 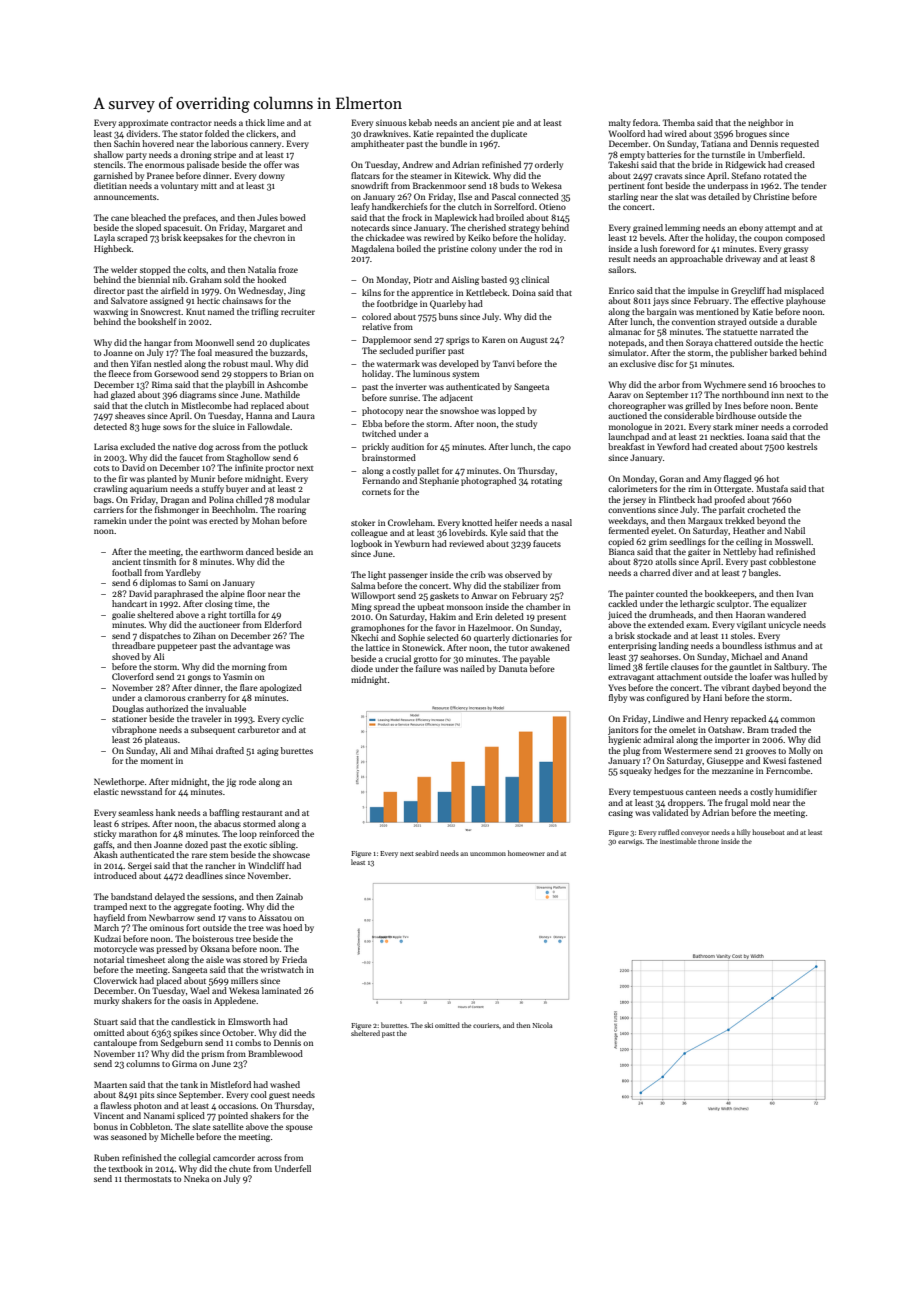 What do you see at coordinates (427, 853) in the image?
I see `seabird` at bounding box center [427, 853].
